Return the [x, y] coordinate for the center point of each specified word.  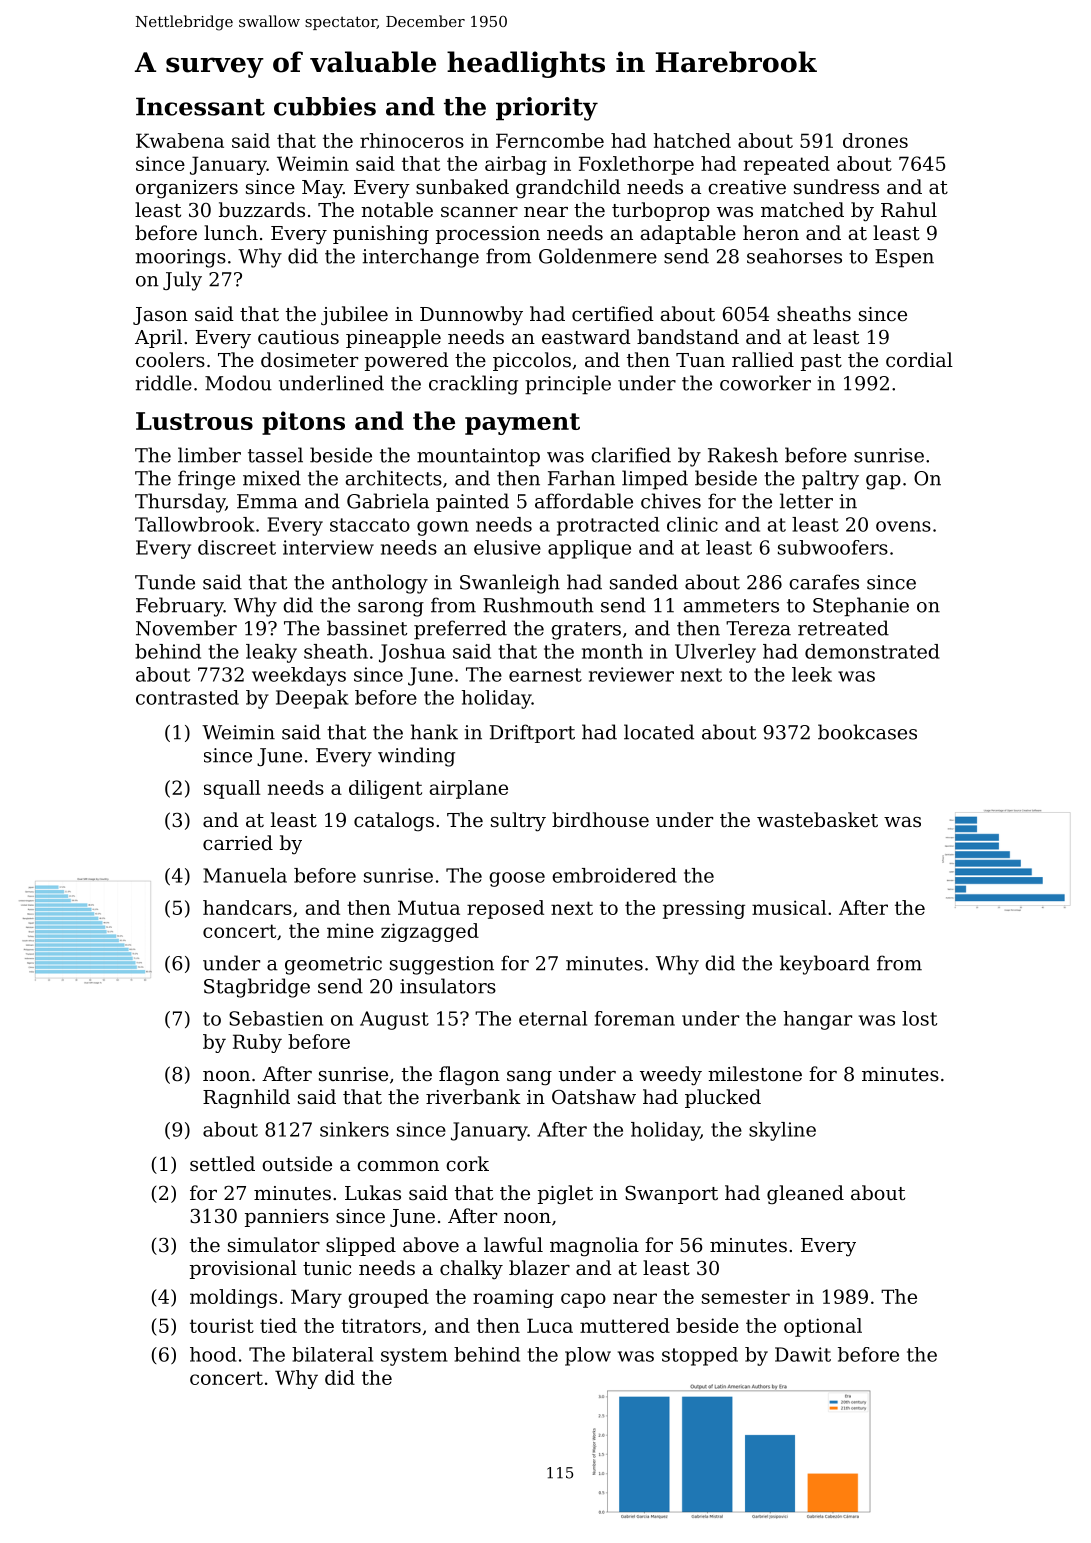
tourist [222, 1325]
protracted [608, 526]
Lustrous [194, 421]
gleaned [805, 1195]
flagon [469, 1076]
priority [547, 109]
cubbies [325, 106]
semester [746, 1297]
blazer [539, 1267]
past [821, 362]
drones [875, 140]
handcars [247, 907]
